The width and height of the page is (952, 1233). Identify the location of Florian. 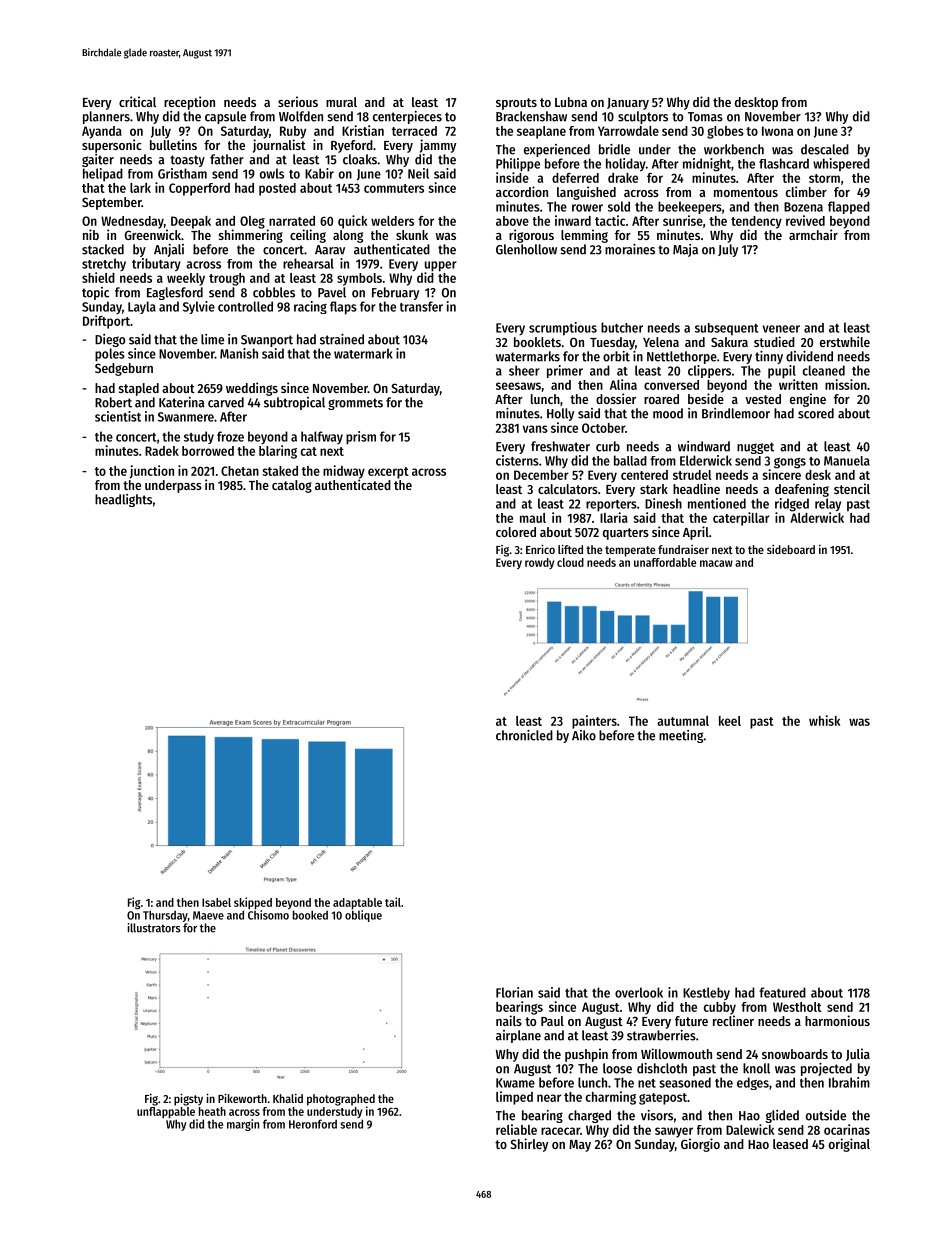
(514, 992).
